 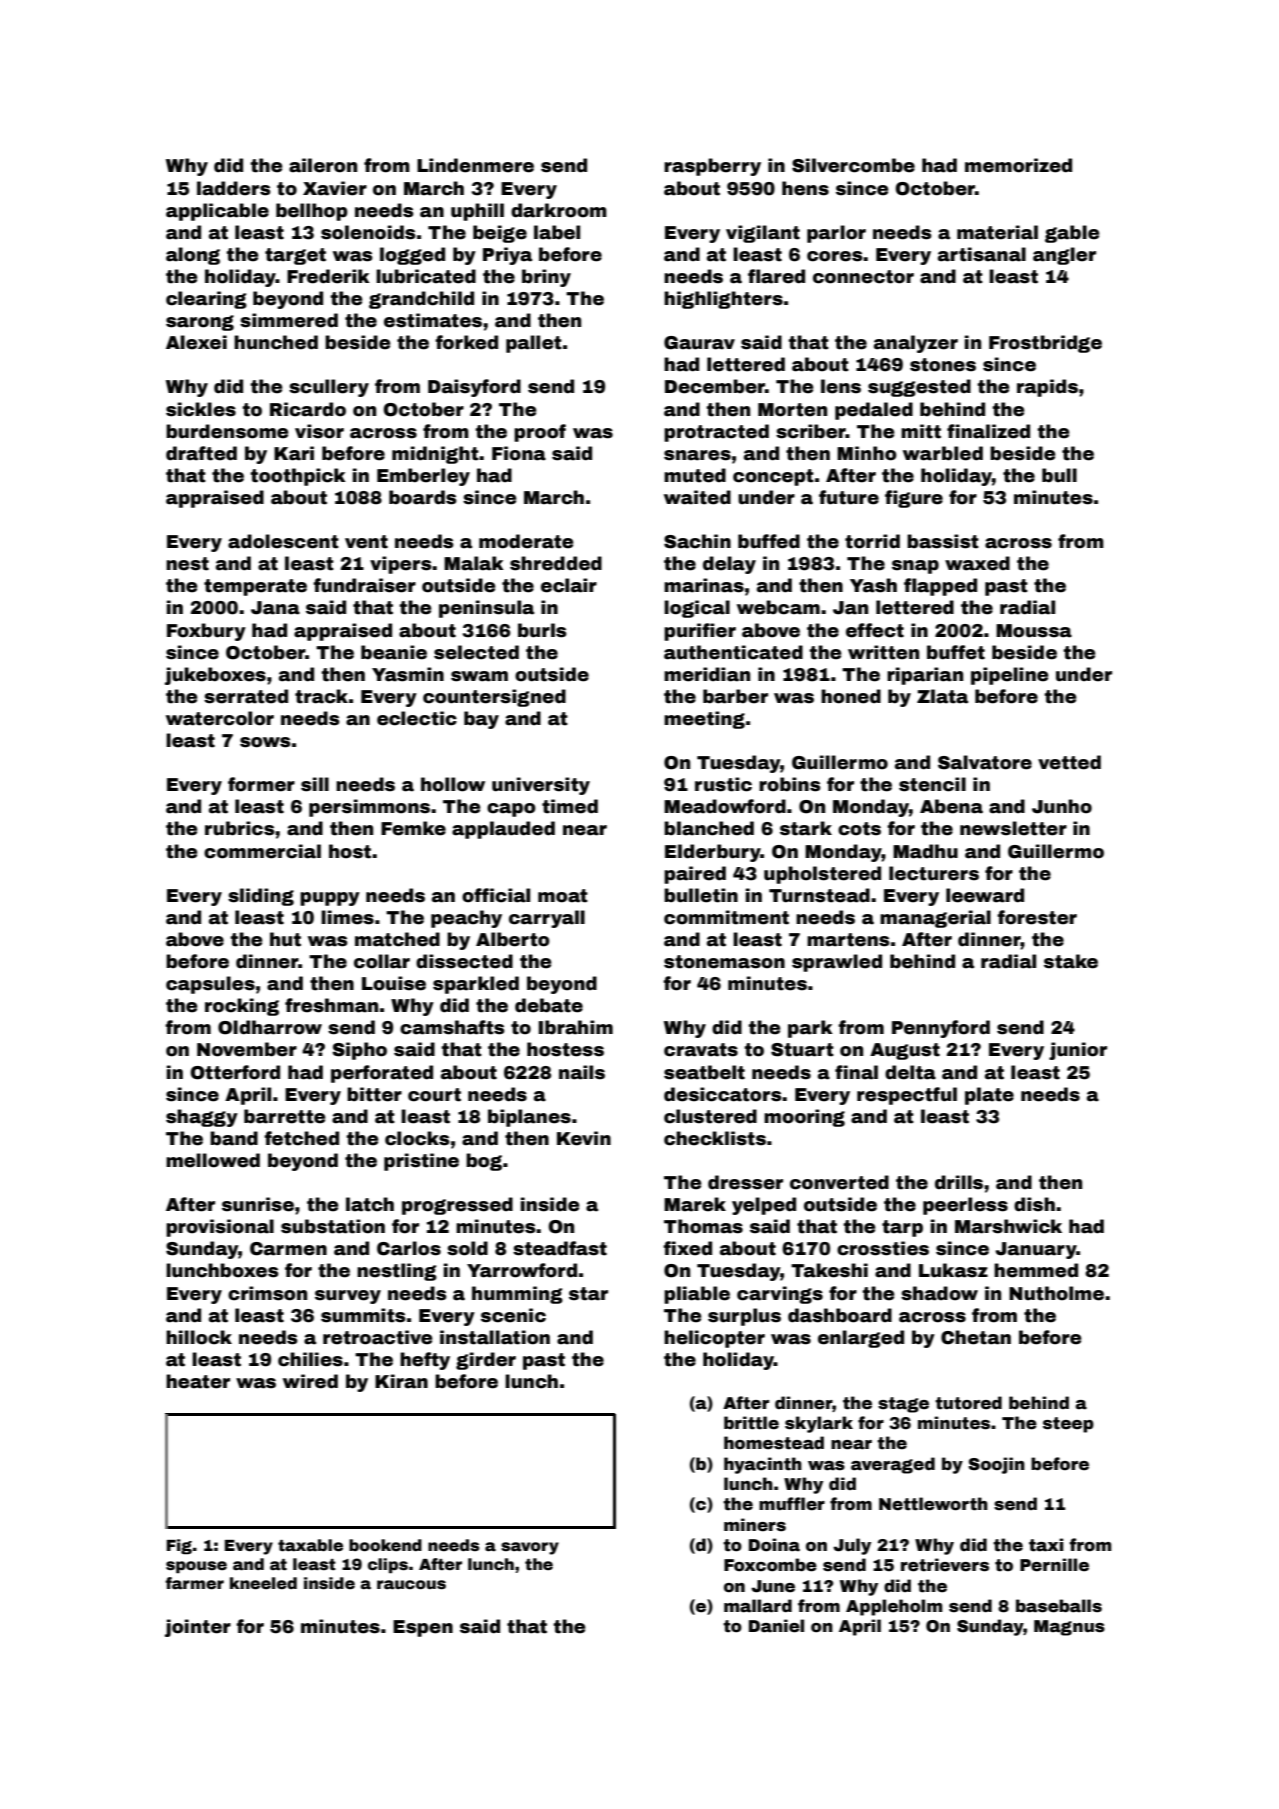 What do you see at coordinates (517, 1295) in the screenshot?
I see `humming` at bounding box center [517, 1295].
